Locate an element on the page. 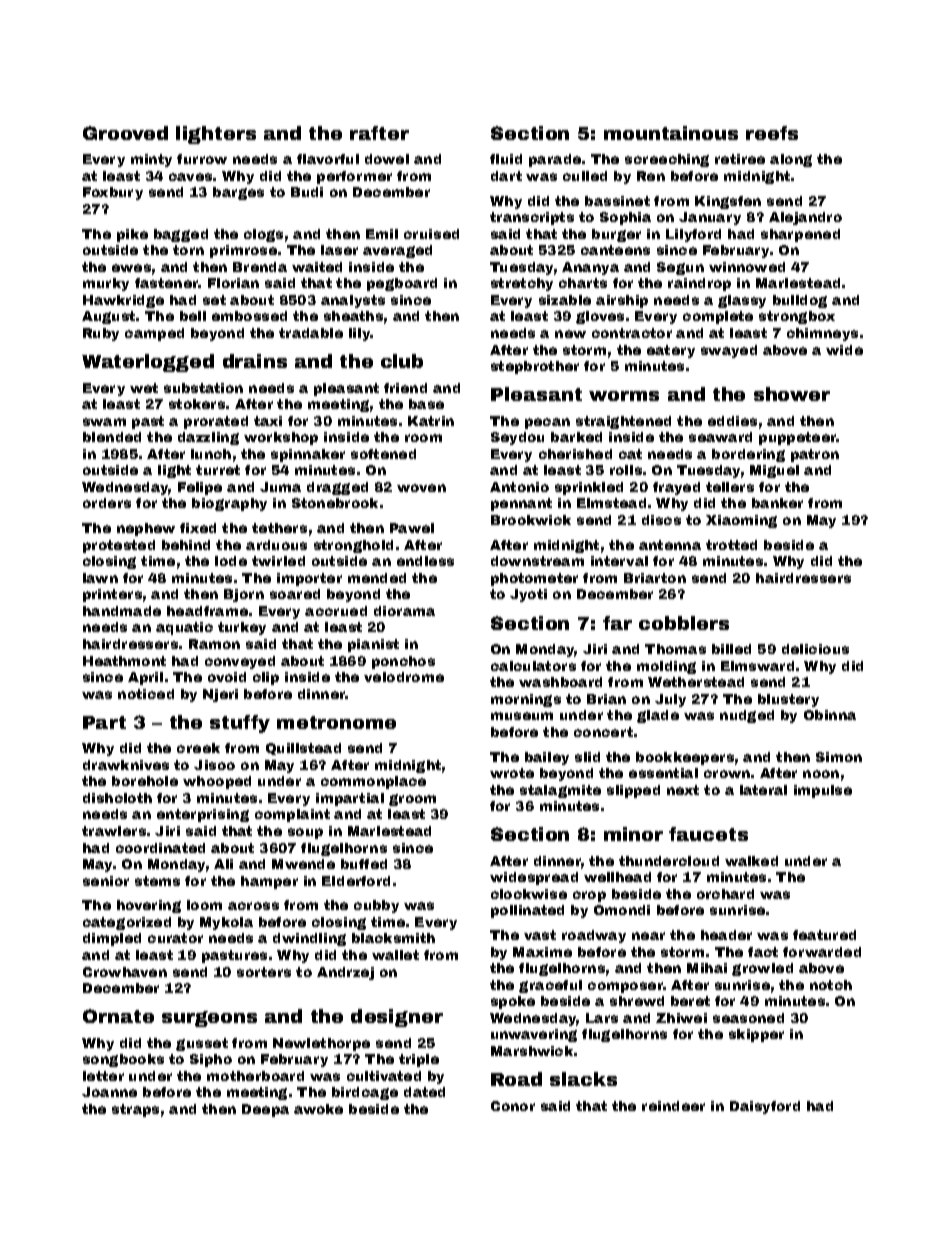 This document has width=952, height=1233. Grooved is located at coordinates (125, 133).
